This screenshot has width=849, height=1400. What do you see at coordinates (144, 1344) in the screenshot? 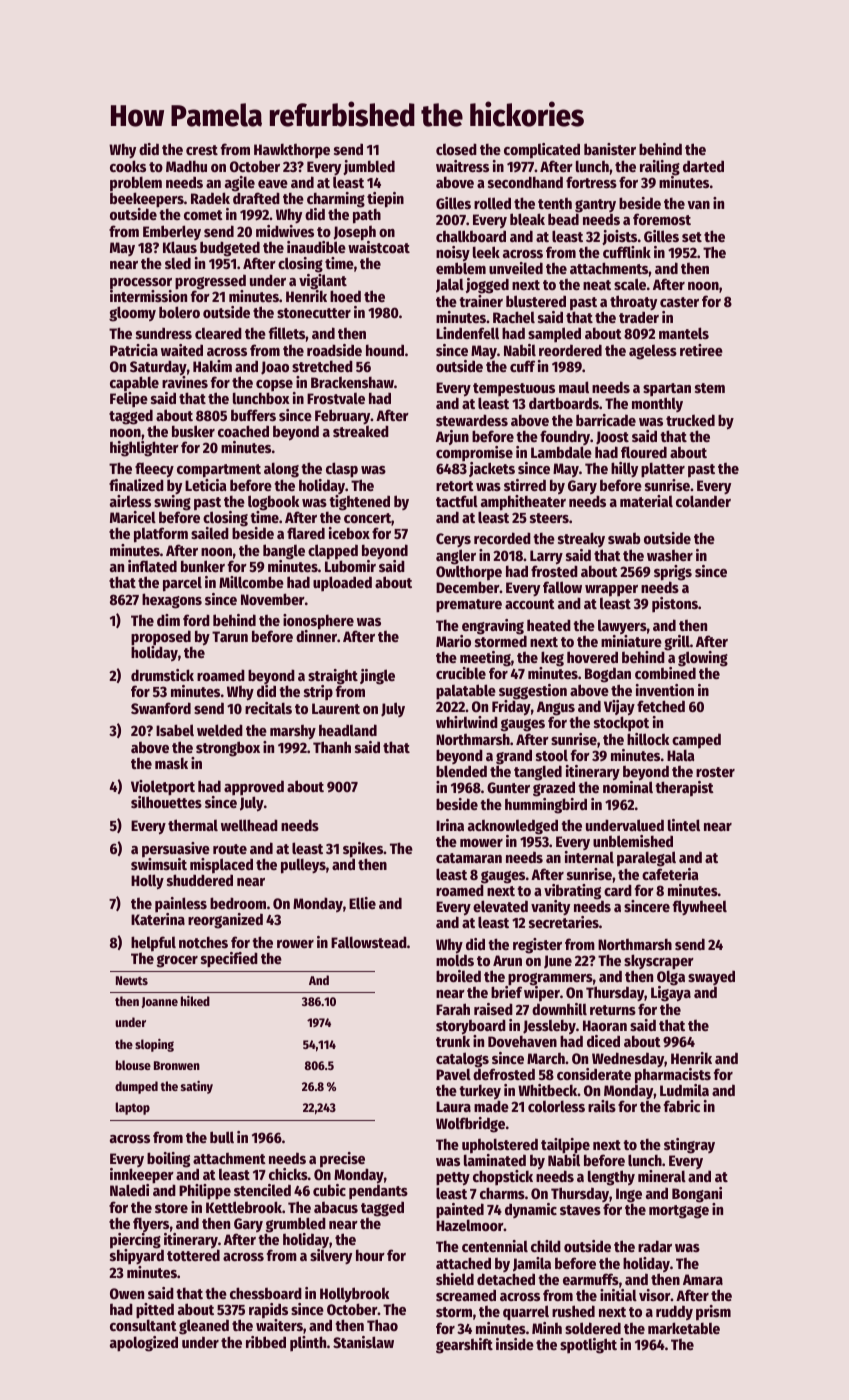
I see `apologized` at bounding box center [144, 1344].
